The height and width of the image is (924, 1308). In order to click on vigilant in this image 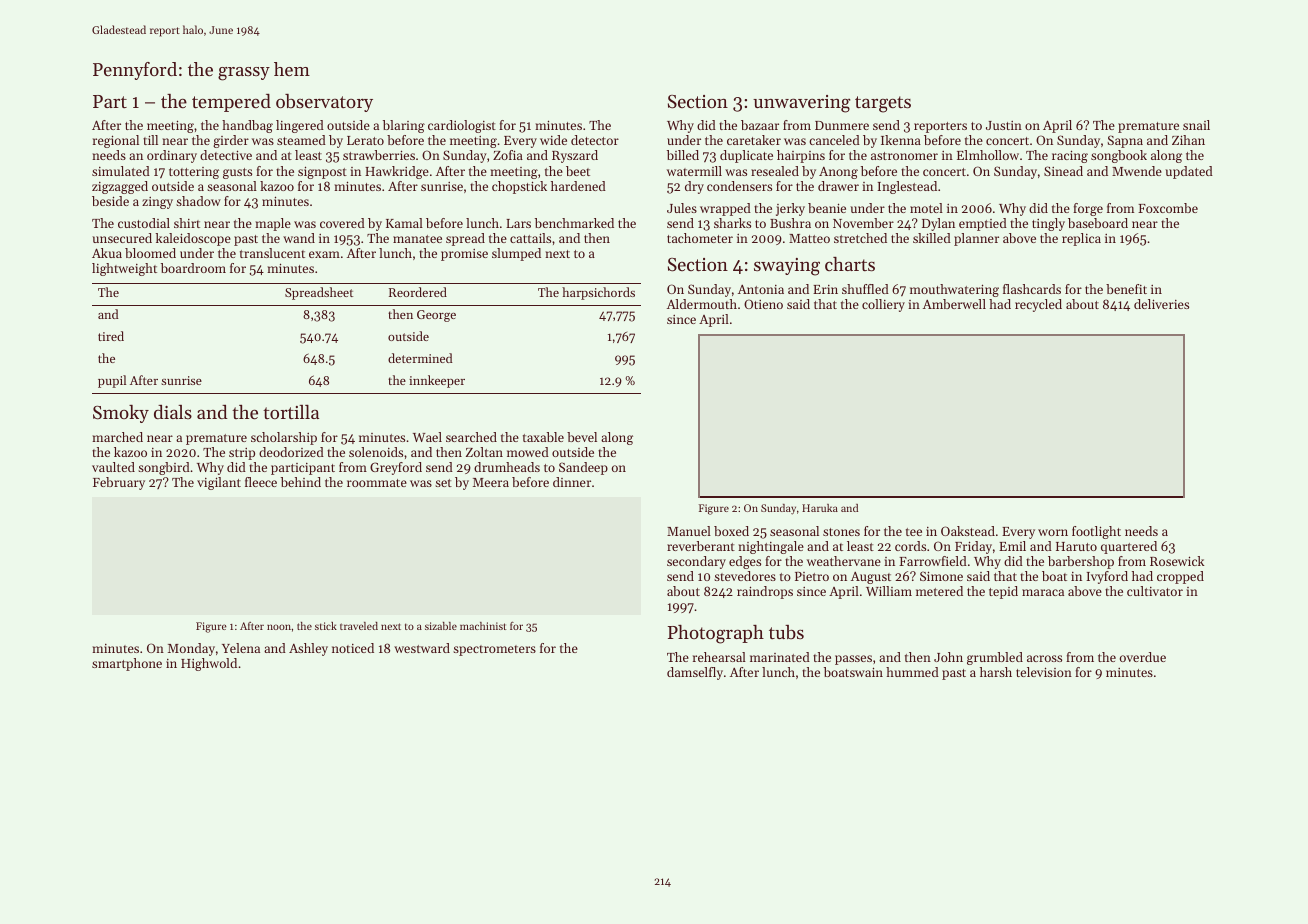, I will do `click(219, 483)`.
